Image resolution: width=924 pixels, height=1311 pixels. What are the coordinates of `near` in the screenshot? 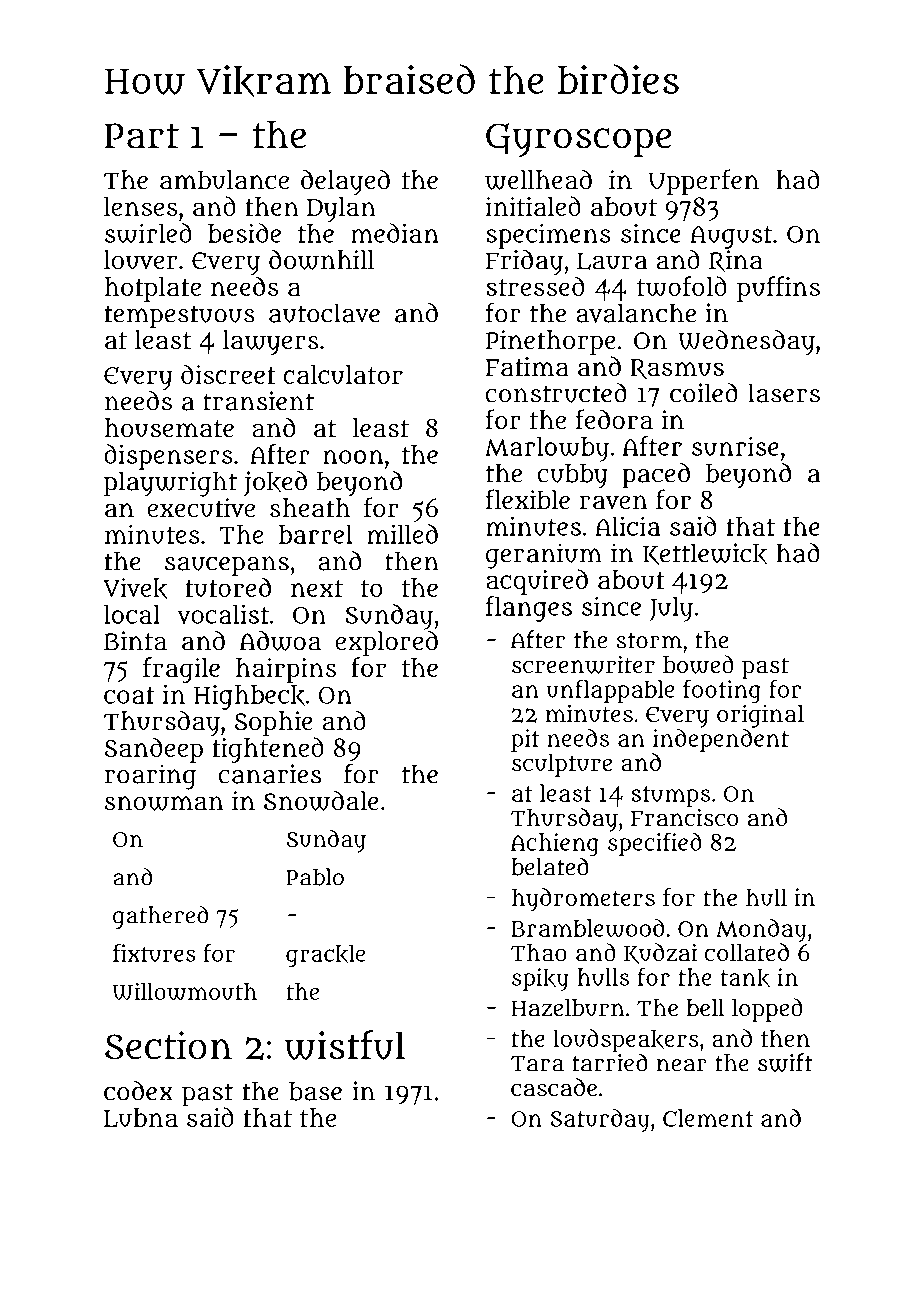 It's located at (682, 1065).
